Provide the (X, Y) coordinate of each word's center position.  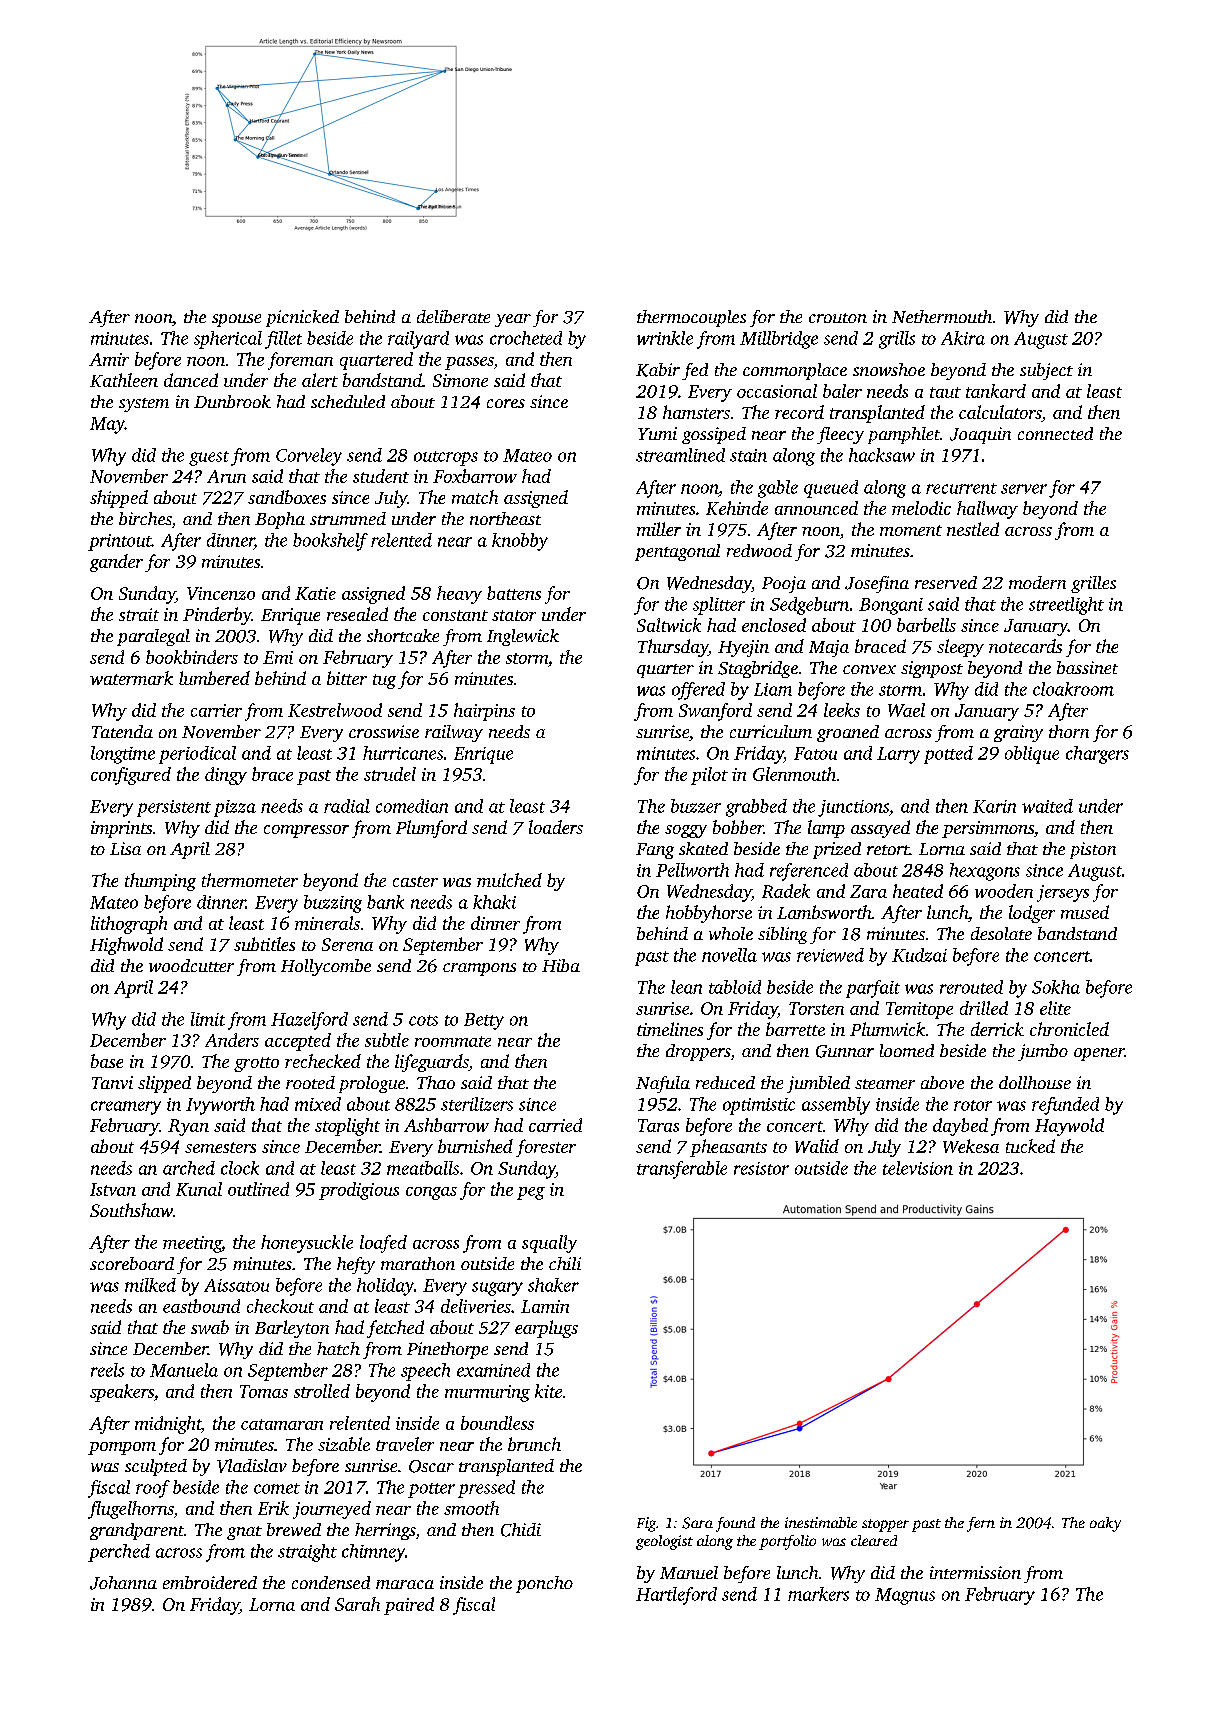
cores (506, 403)
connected (1055, 433)
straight (307, 1553)
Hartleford (676, 1596)
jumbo (1043, 1052)
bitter (347, 678)
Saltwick (669, 625)
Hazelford (309, 1021)
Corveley (309, 457)
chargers (1097, 755)
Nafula (663, 1084)
